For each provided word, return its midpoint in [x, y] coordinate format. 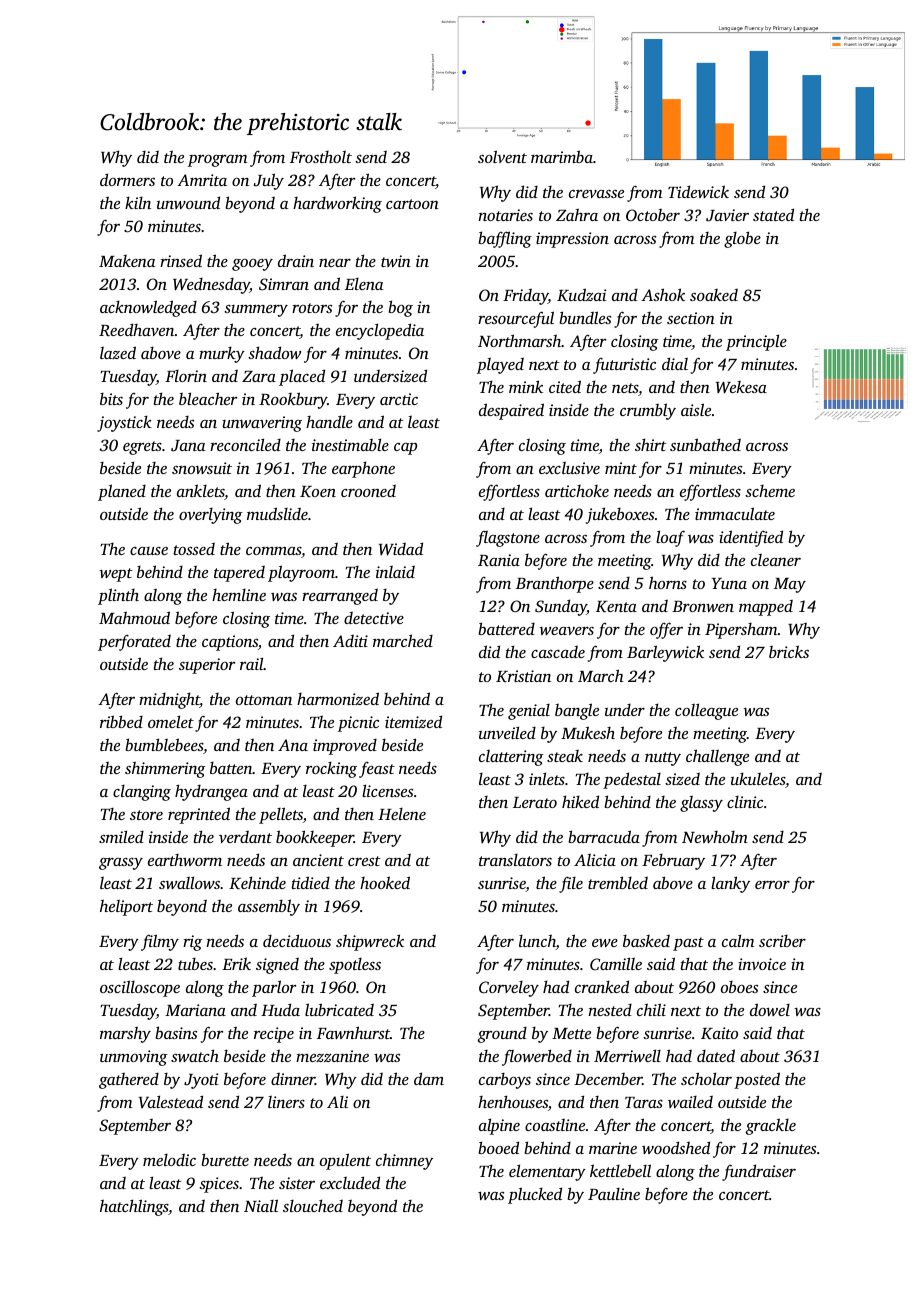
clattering [511, 758]
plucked [535, 1195]
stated [773, 214]
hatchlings [134, 1207]
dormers [127, 179]
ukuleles [758, 778]
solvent [502, 156]
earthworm [185, 860]
